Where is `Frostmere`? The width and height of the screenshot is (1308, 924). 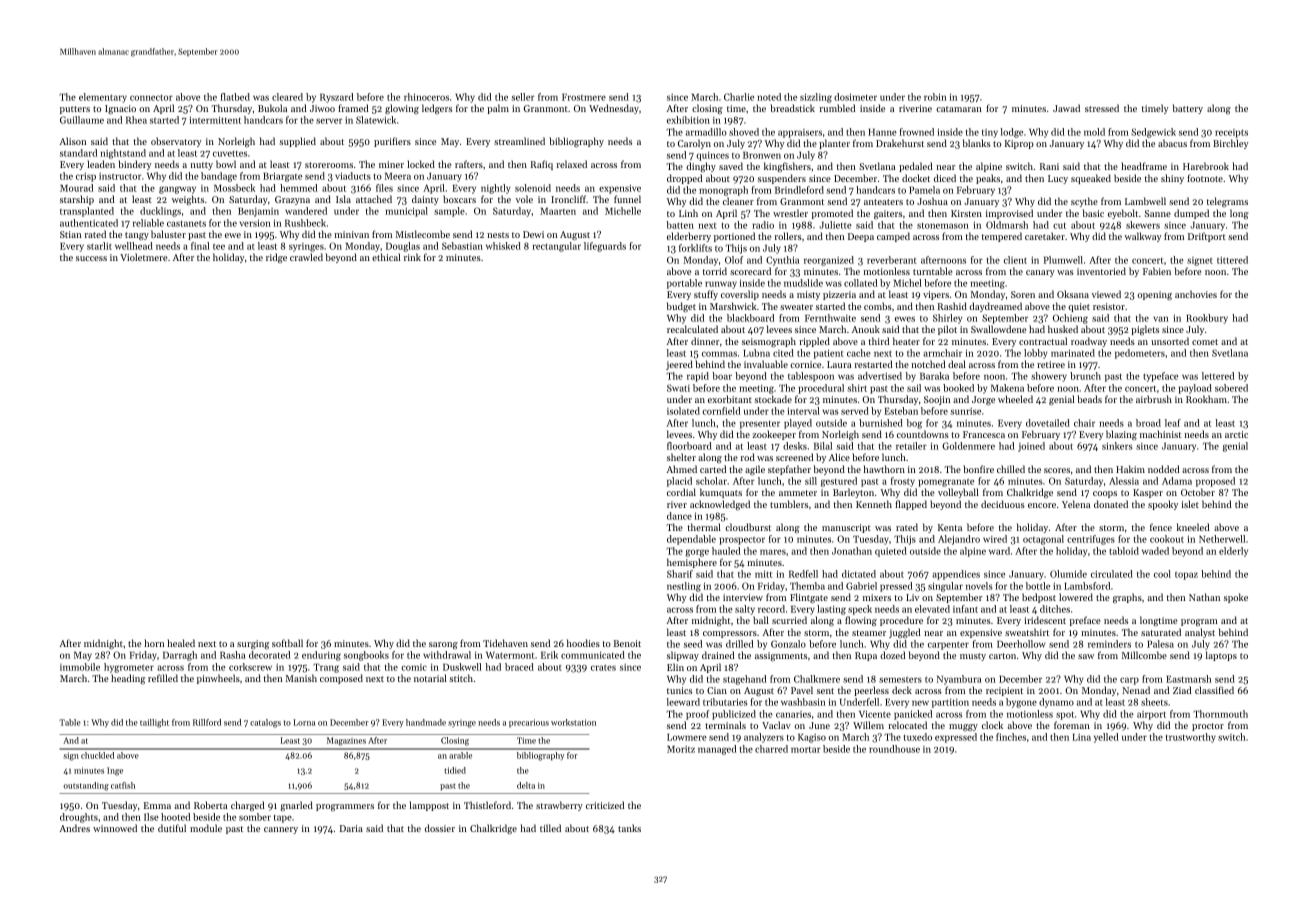
Frostmere is located at coordinates (584, 97).
